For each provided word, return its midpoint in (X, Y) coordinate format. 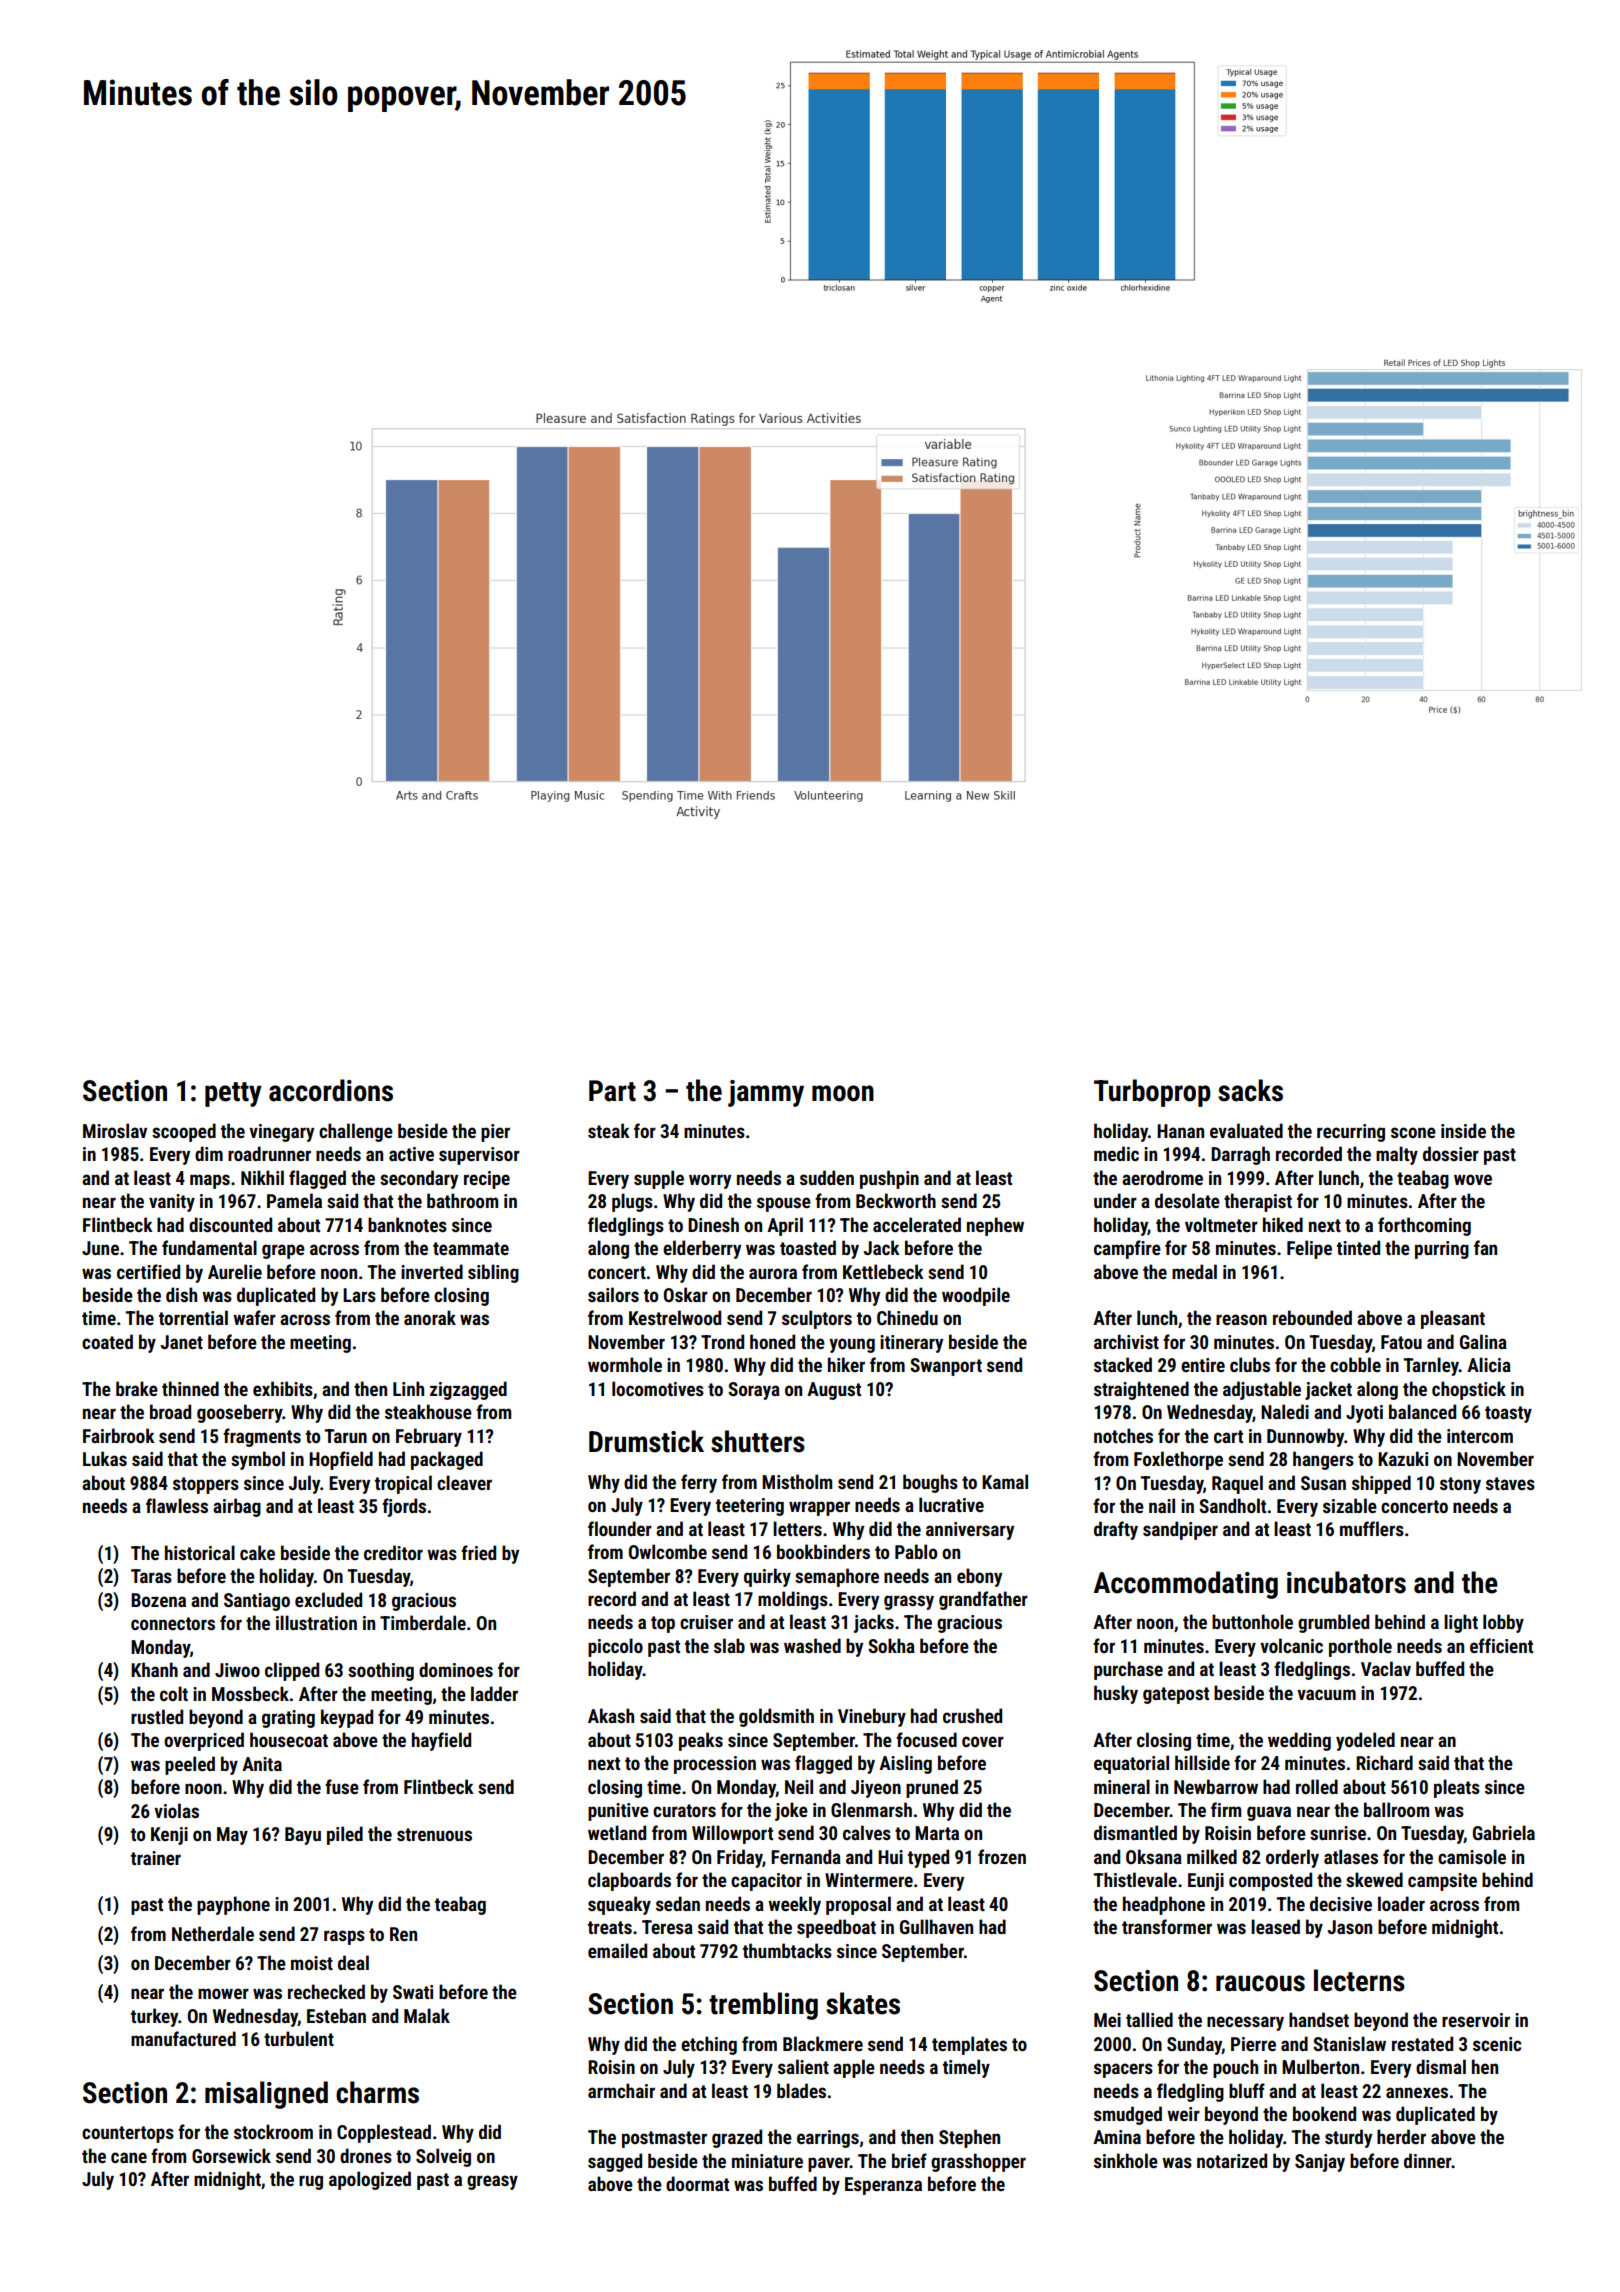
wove (1473, 1179)
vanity (172, 1203)
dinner (1428, 2160)
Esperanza (883, 2186)
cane (129, 2157)
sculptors (817, 1319)
